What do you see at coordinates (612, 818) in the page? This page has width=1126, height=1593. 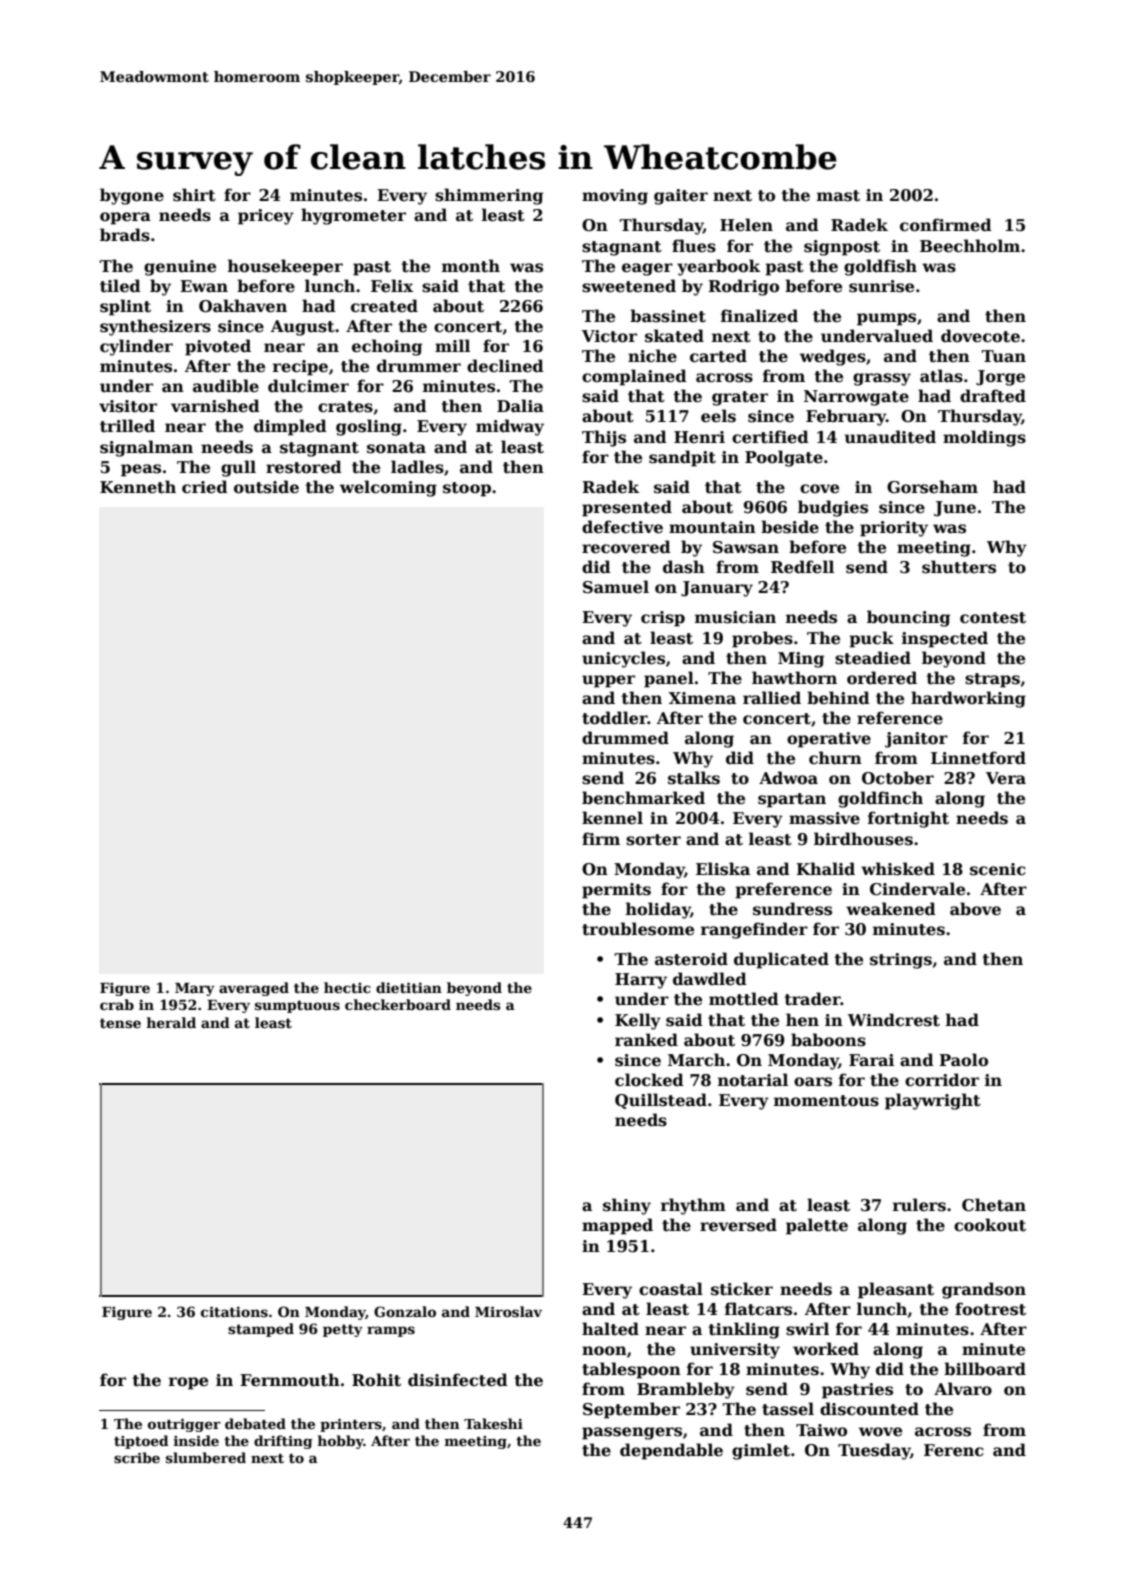 I see `kennel` at bounding box center [612, 818].
